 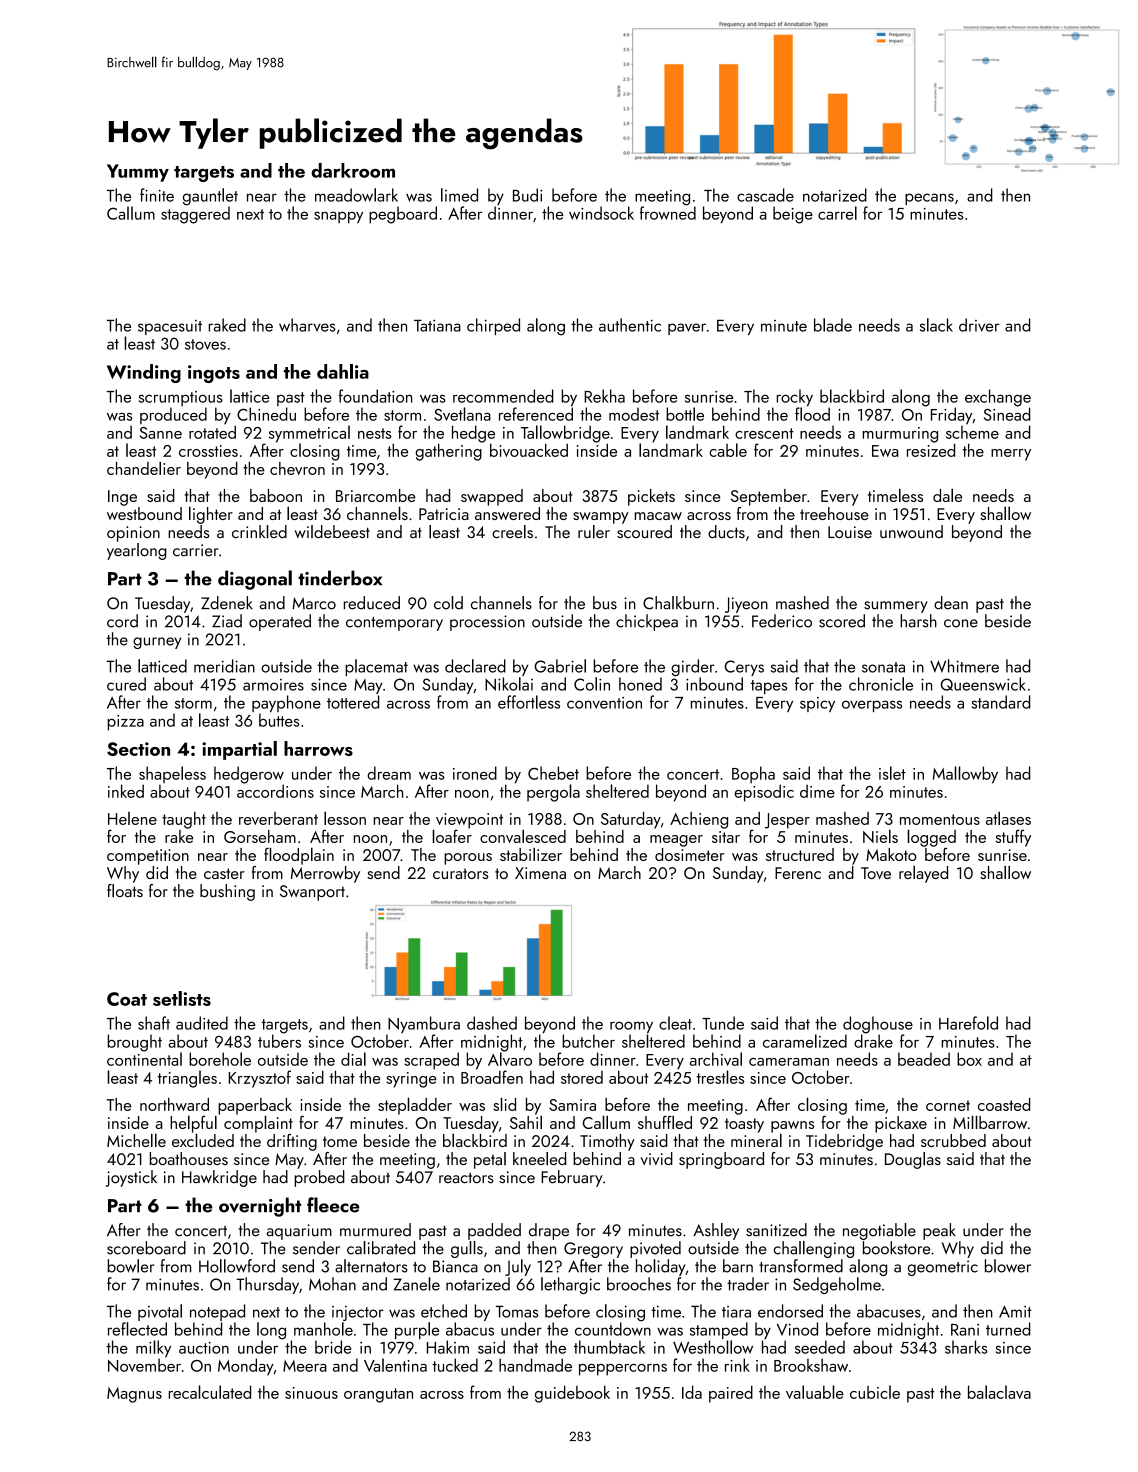 I want to click on Yummy, so click(x=138, y=173).
